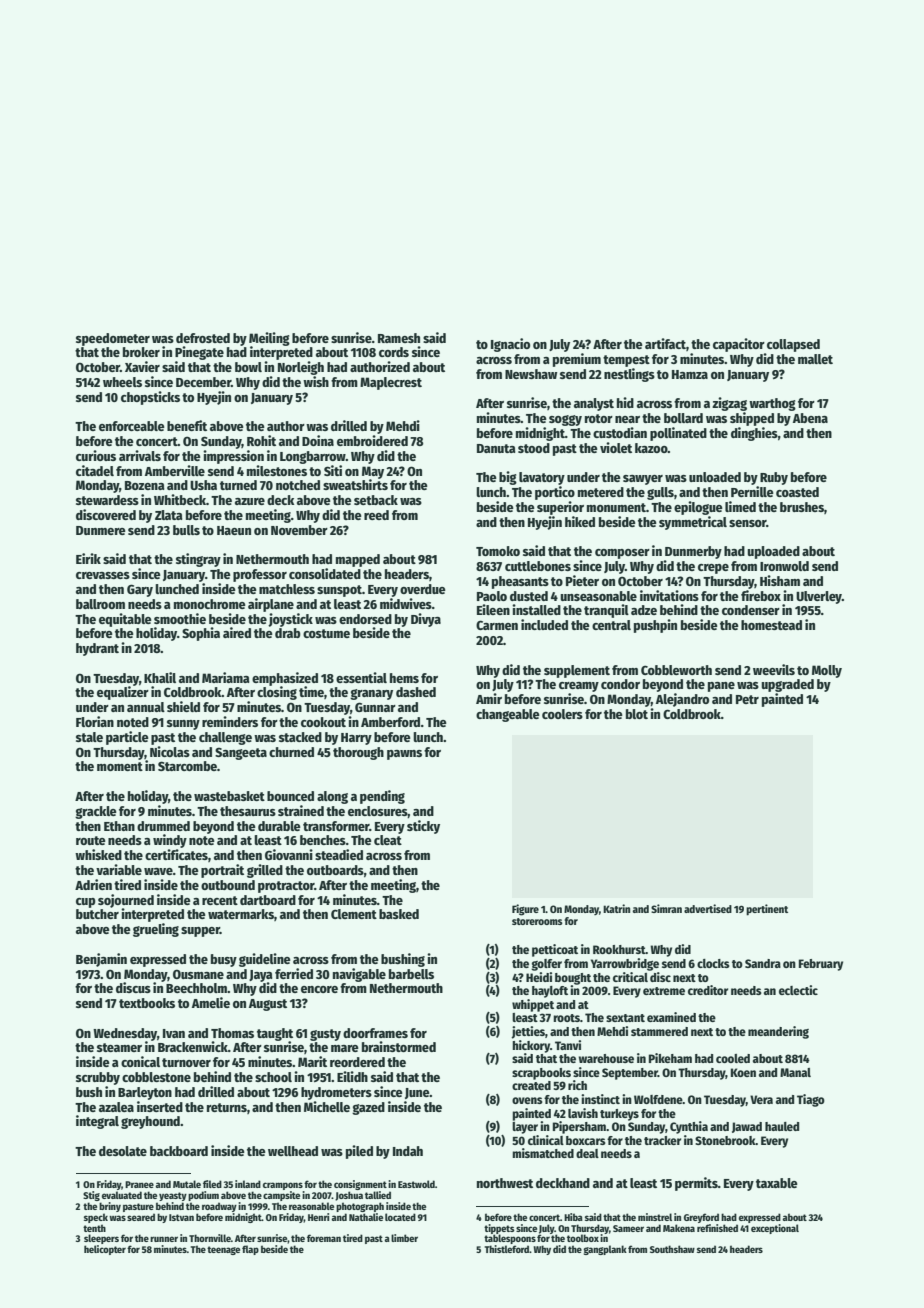 The image size is (924, 1308). What do you see at coordinates (625, 402) in the screenshot?
I see `hid` at bounding box center [625, 402].
